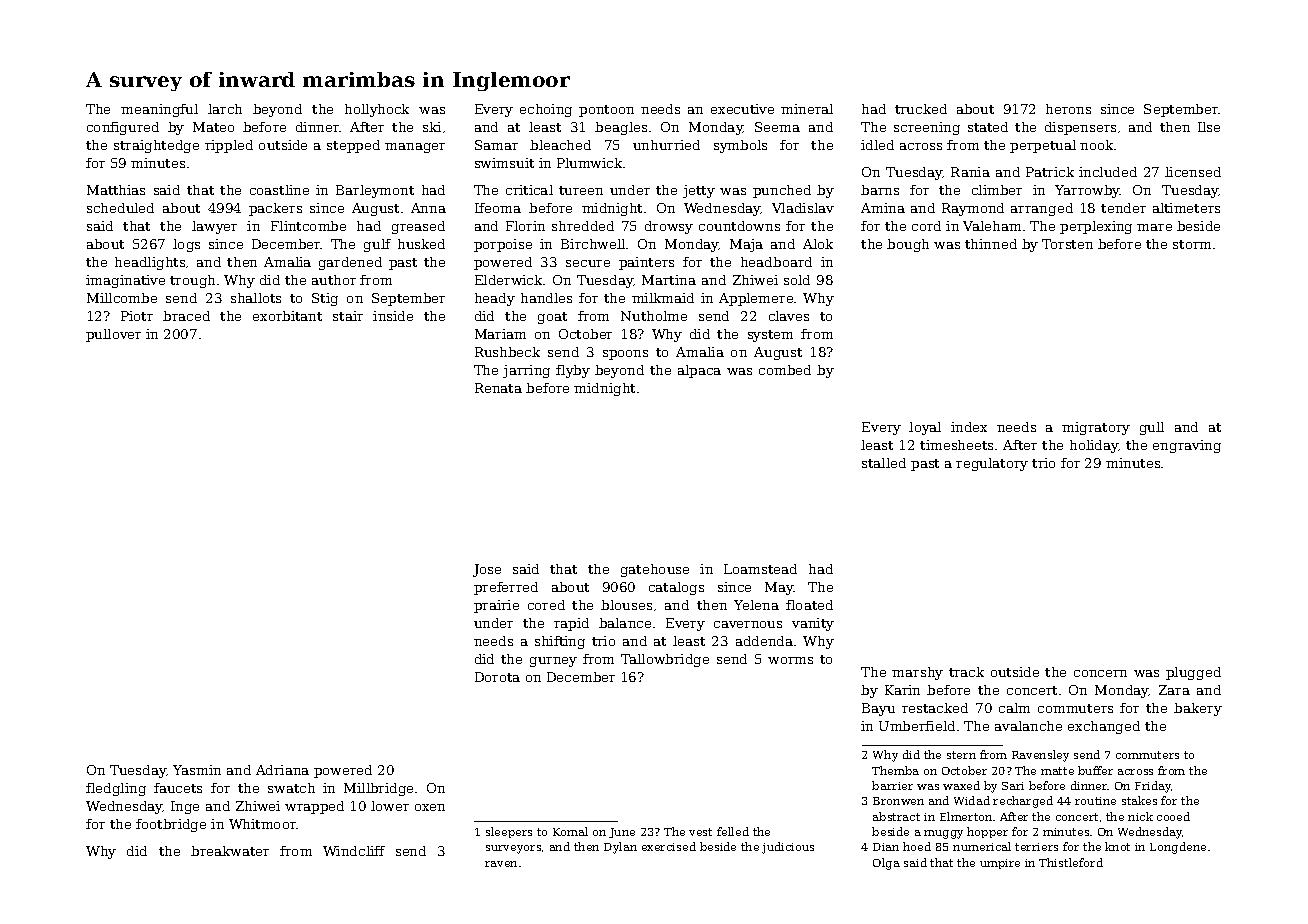 This document has width=1308, height=924. What do you see at coordinates (654, 316) in the document?
I see `Nutholme` at bounding box center [654, 316].
